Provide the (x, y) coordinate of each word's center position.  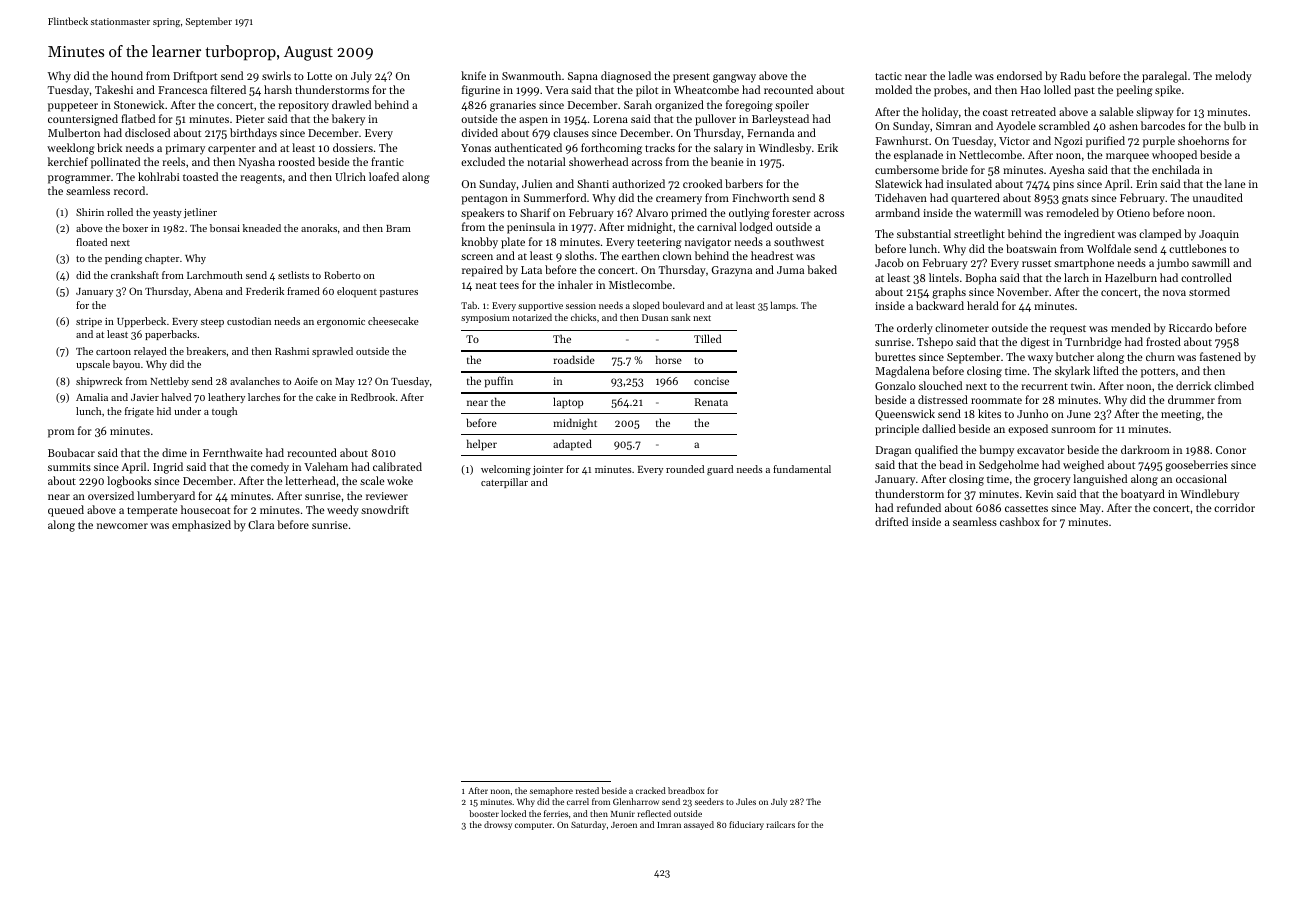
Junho (1032, 413)
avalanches (255, 381)
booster (484, 813)
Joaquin (1219, 235)
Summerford (555, 197)
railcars (781, 824)
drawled (351, 104)
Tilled (707, 338)
